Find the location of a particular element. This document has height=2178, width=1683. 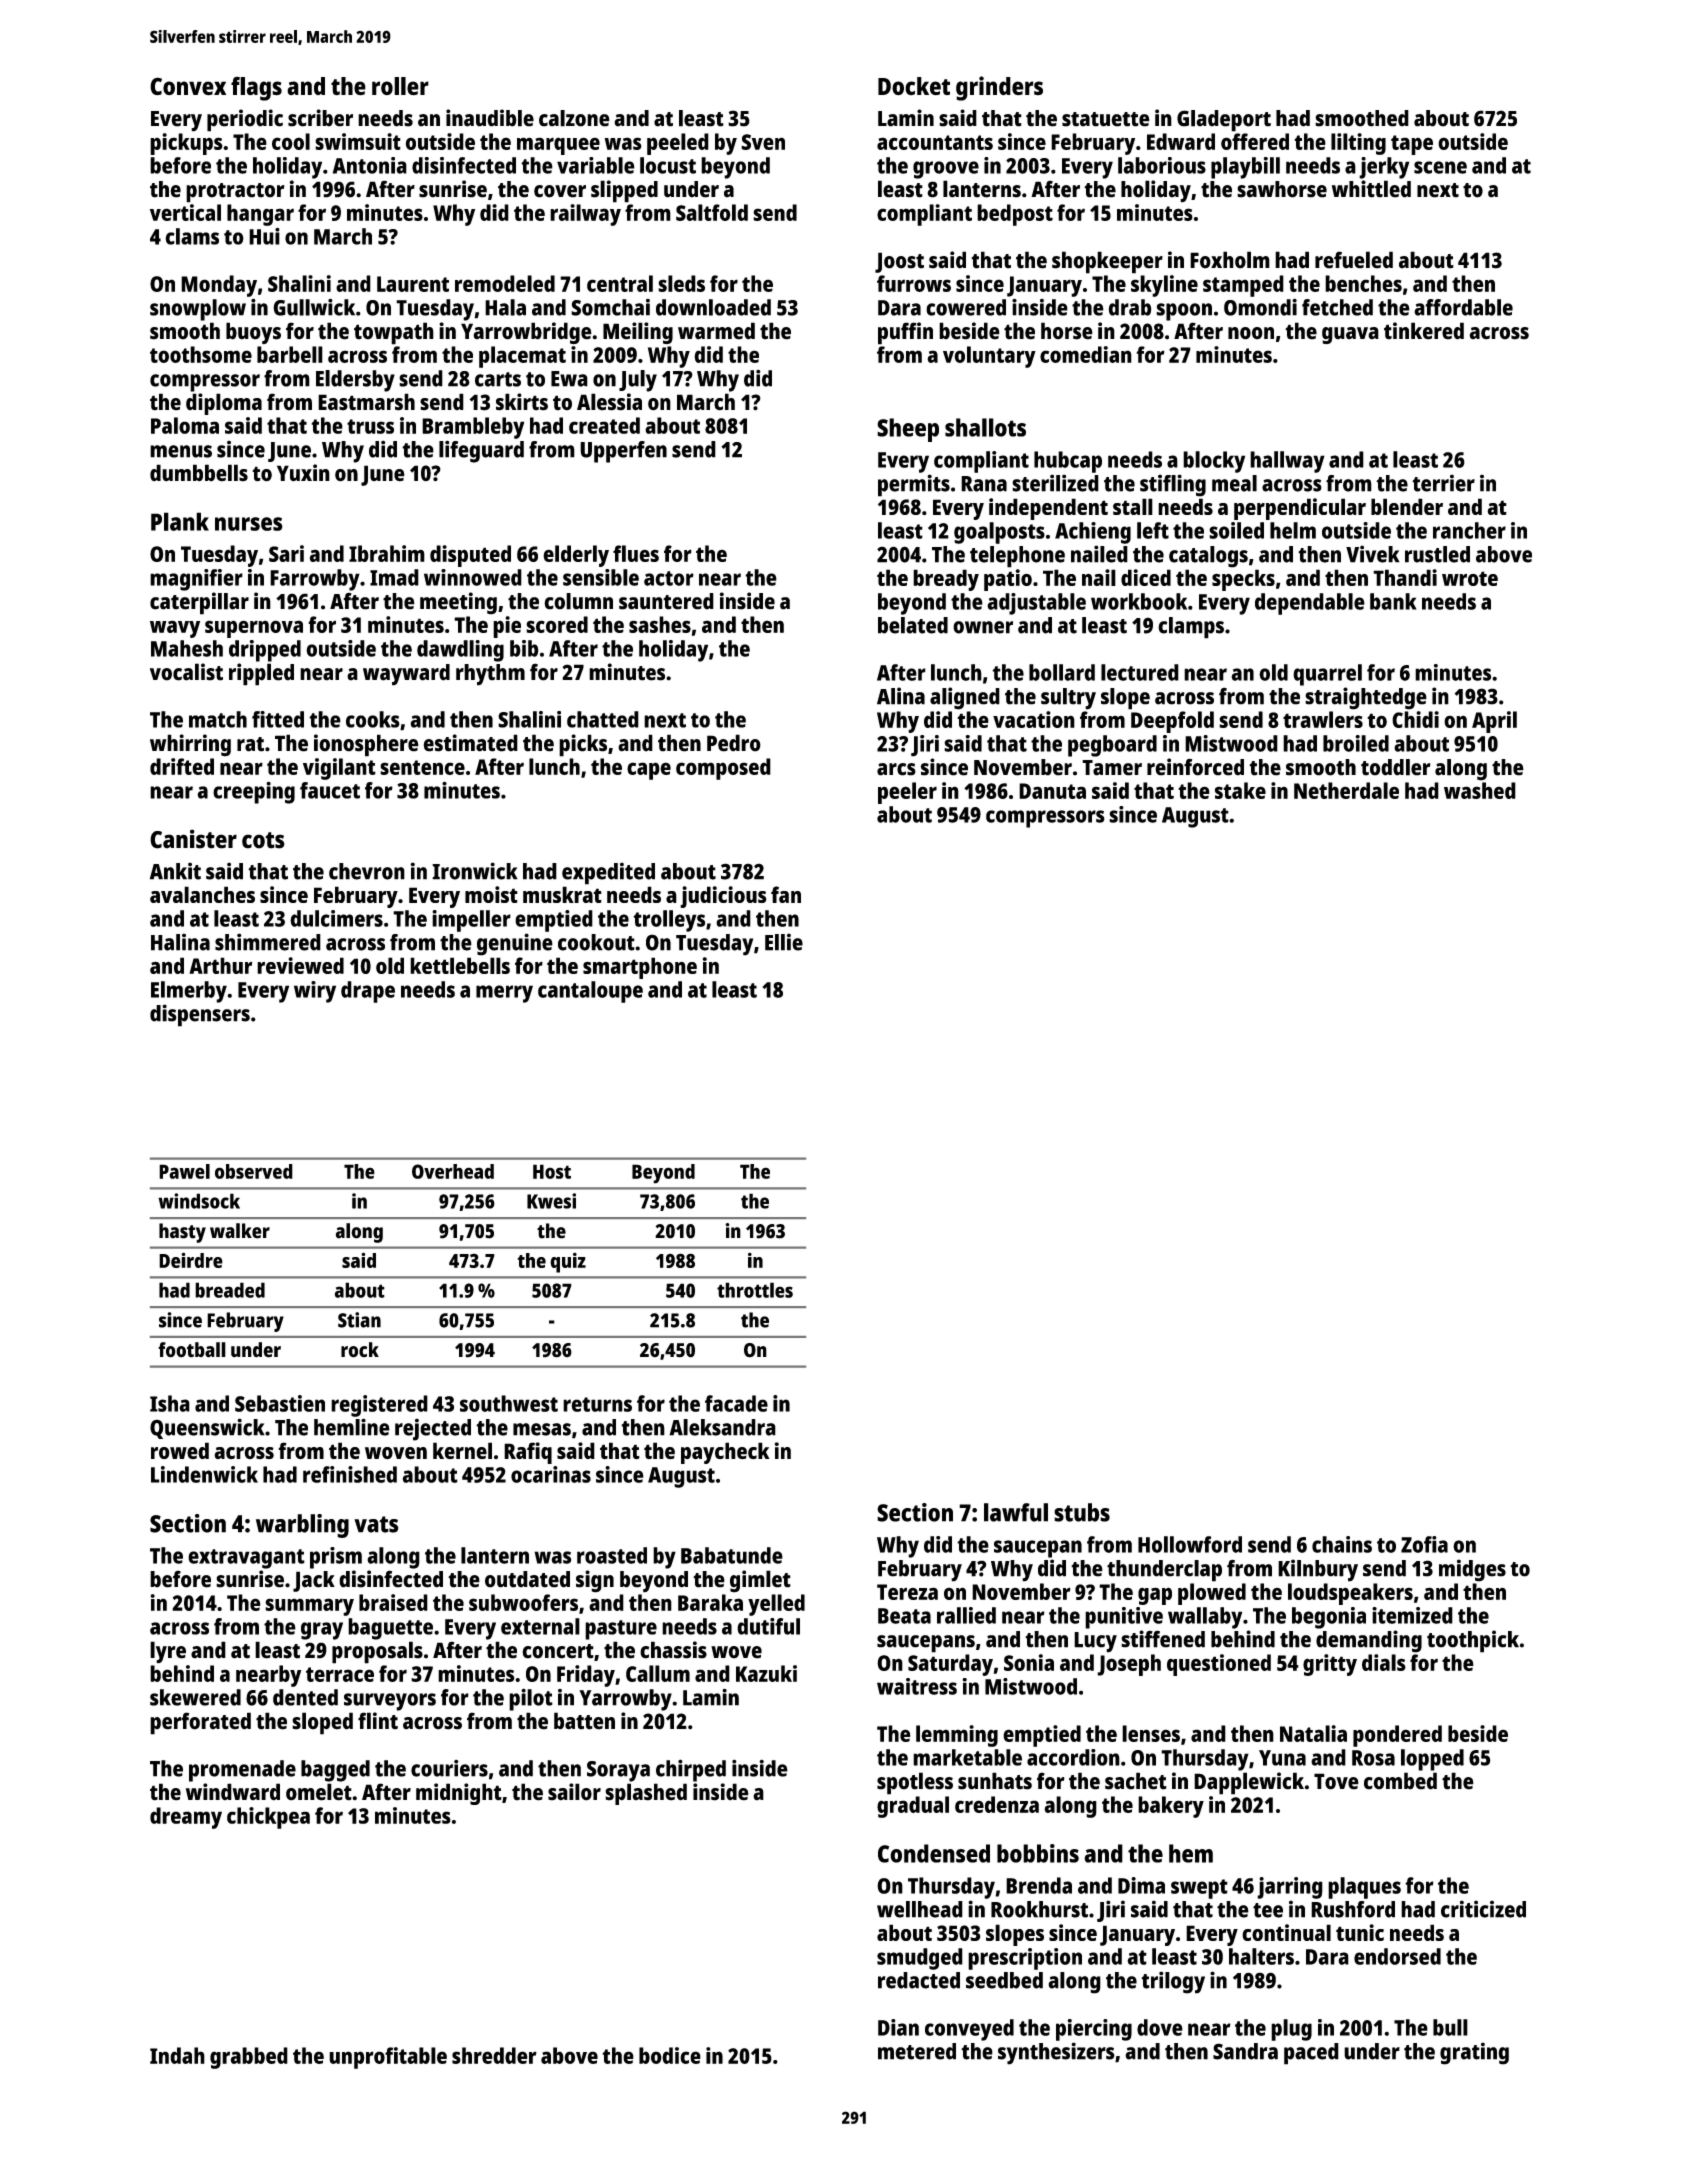

sterilized is located at coordinates (1055, 483).
